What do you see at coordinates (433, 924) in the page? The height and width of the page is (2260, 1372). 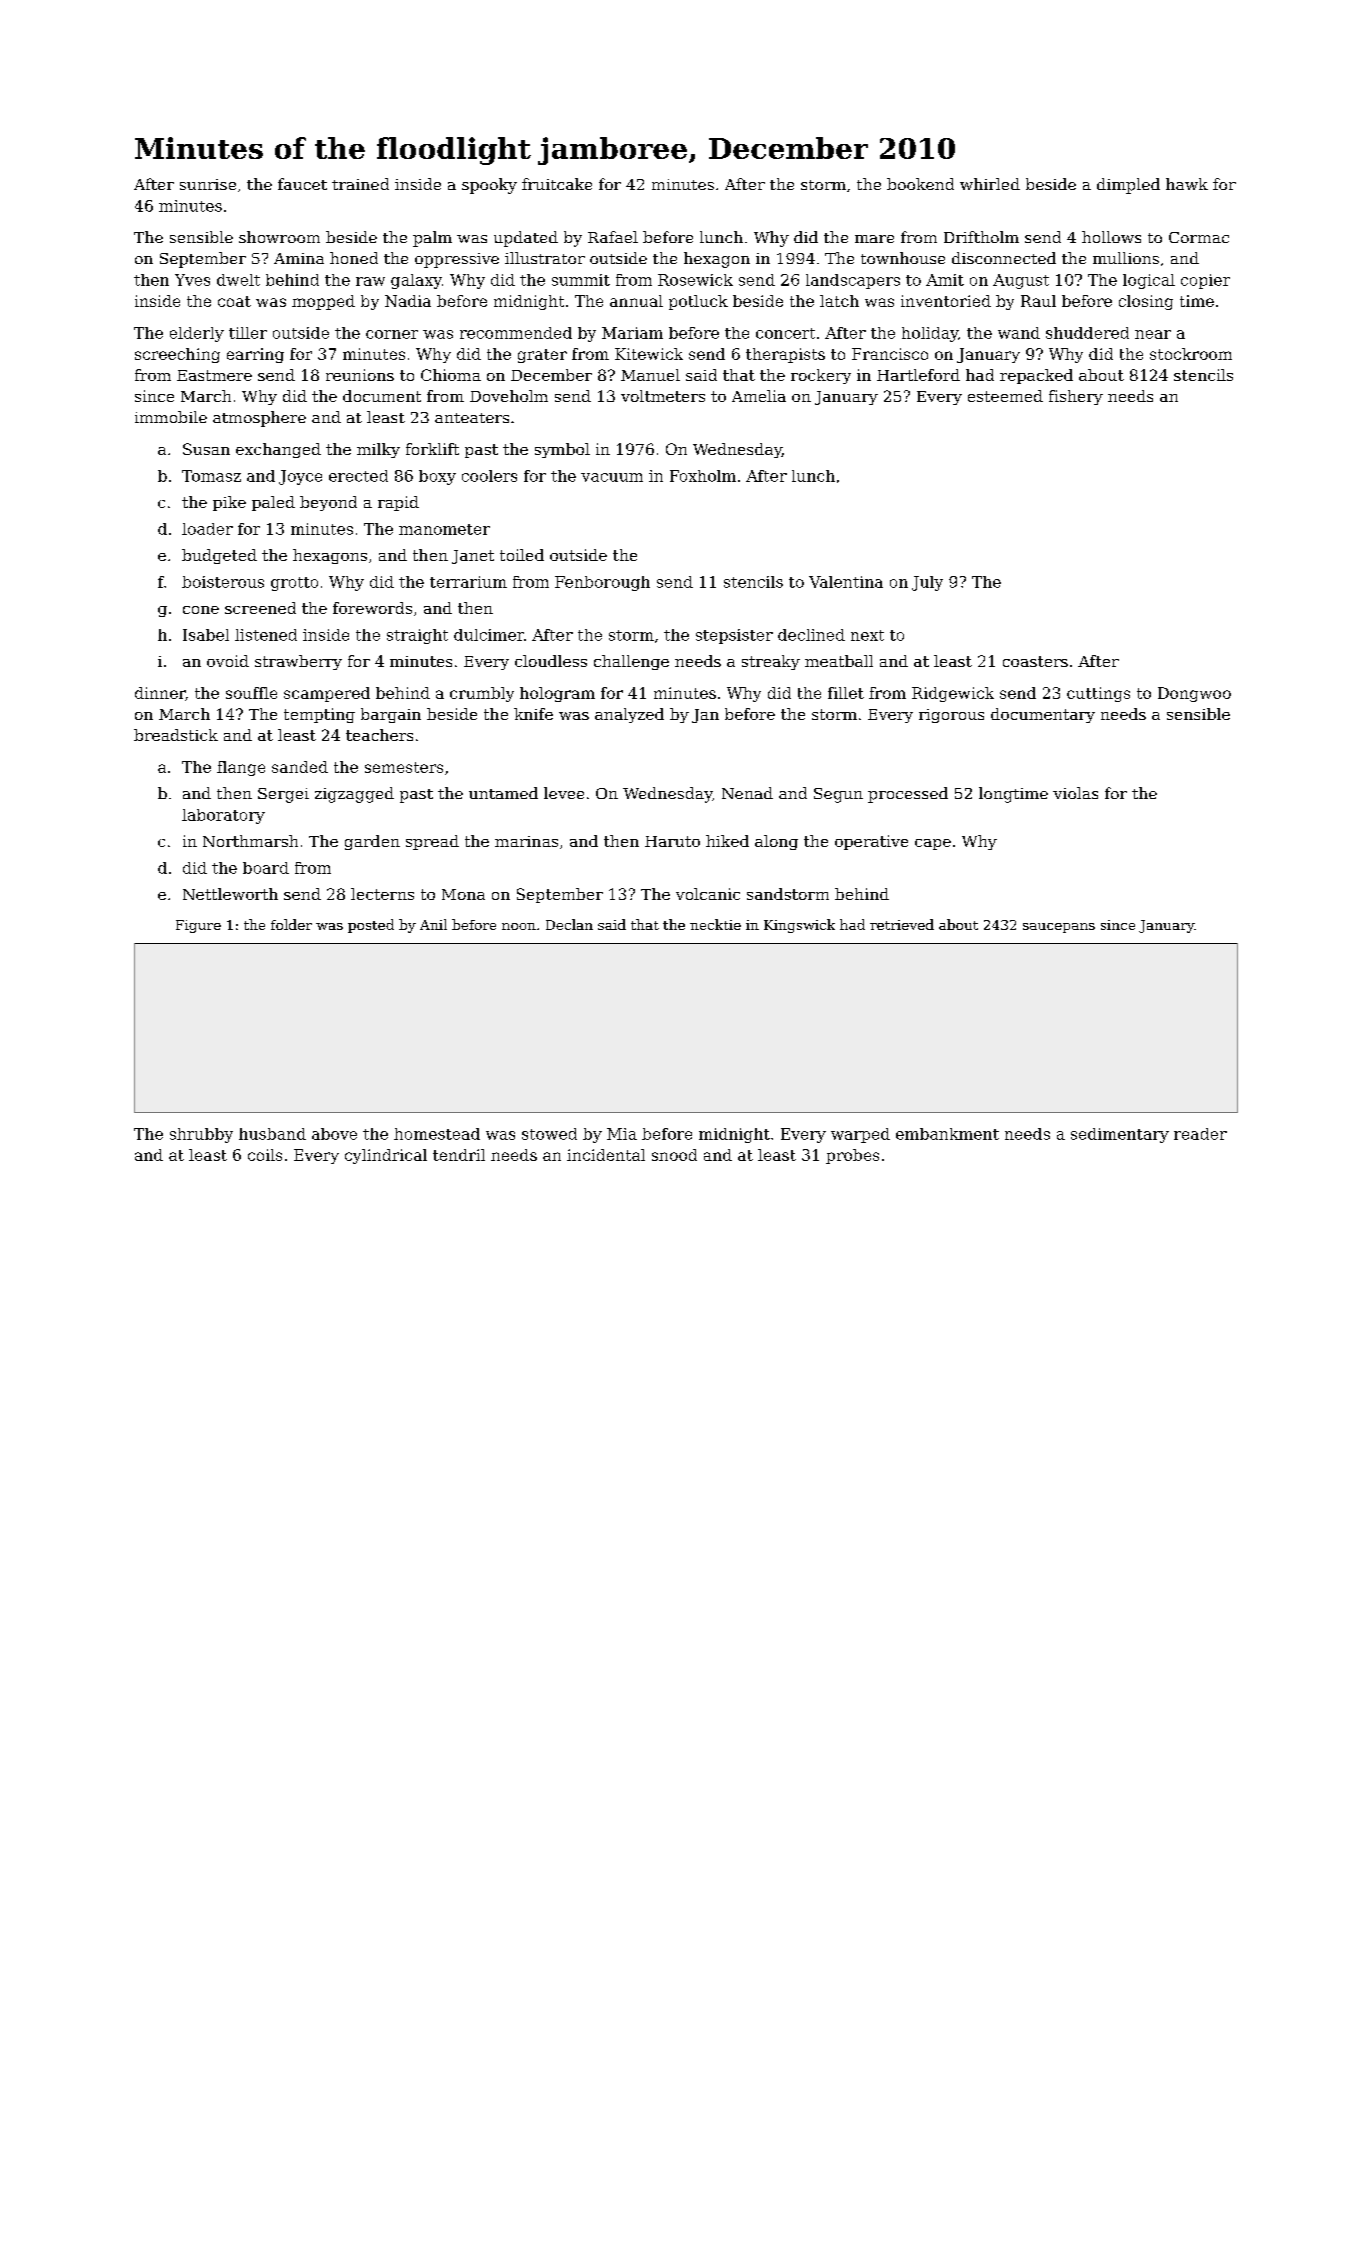 I see `Anil` at bounding box center [433, 924].
